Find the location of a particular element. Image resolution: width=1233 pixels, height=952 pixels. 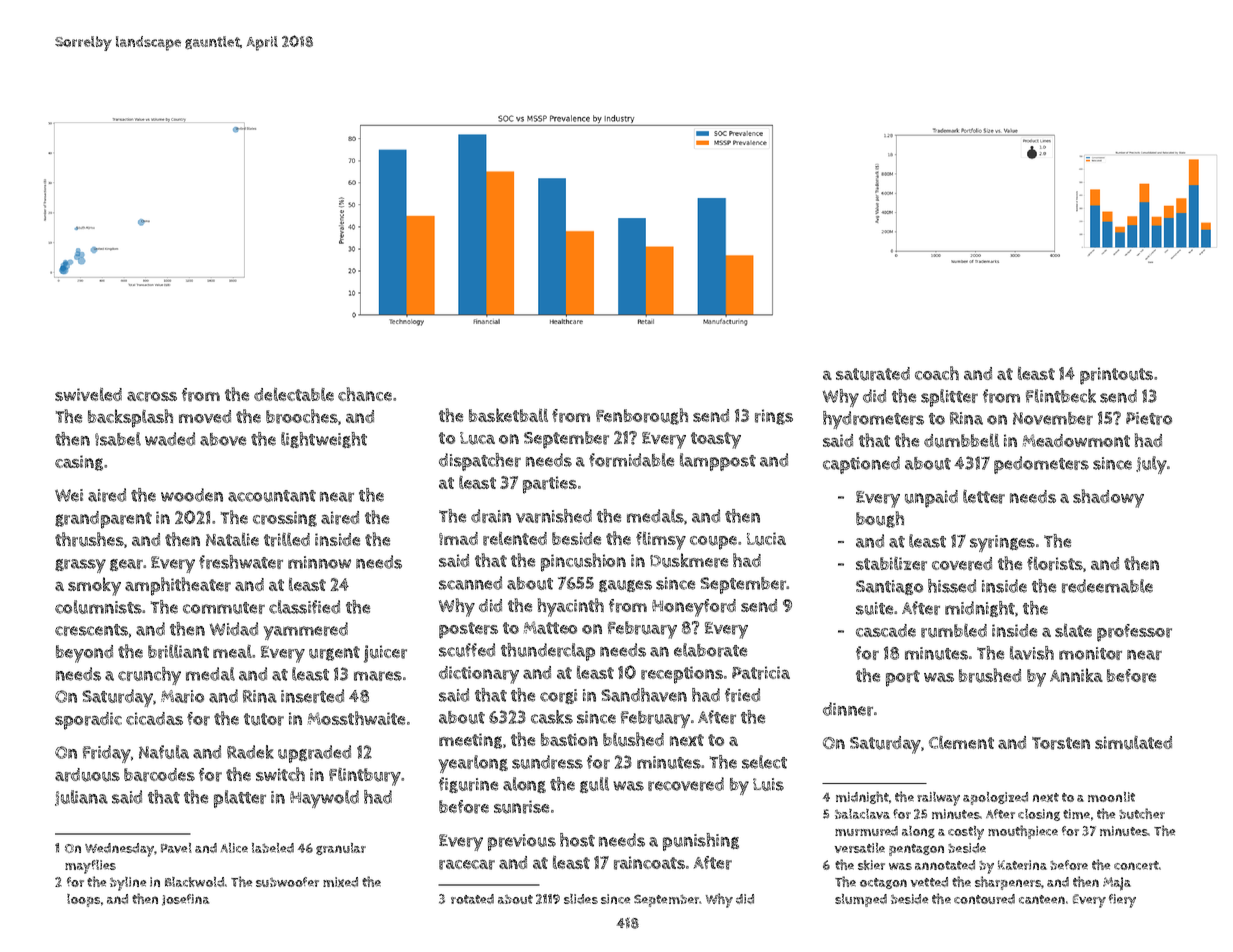

Flintbeck is located at coordinates (1061, 396).
